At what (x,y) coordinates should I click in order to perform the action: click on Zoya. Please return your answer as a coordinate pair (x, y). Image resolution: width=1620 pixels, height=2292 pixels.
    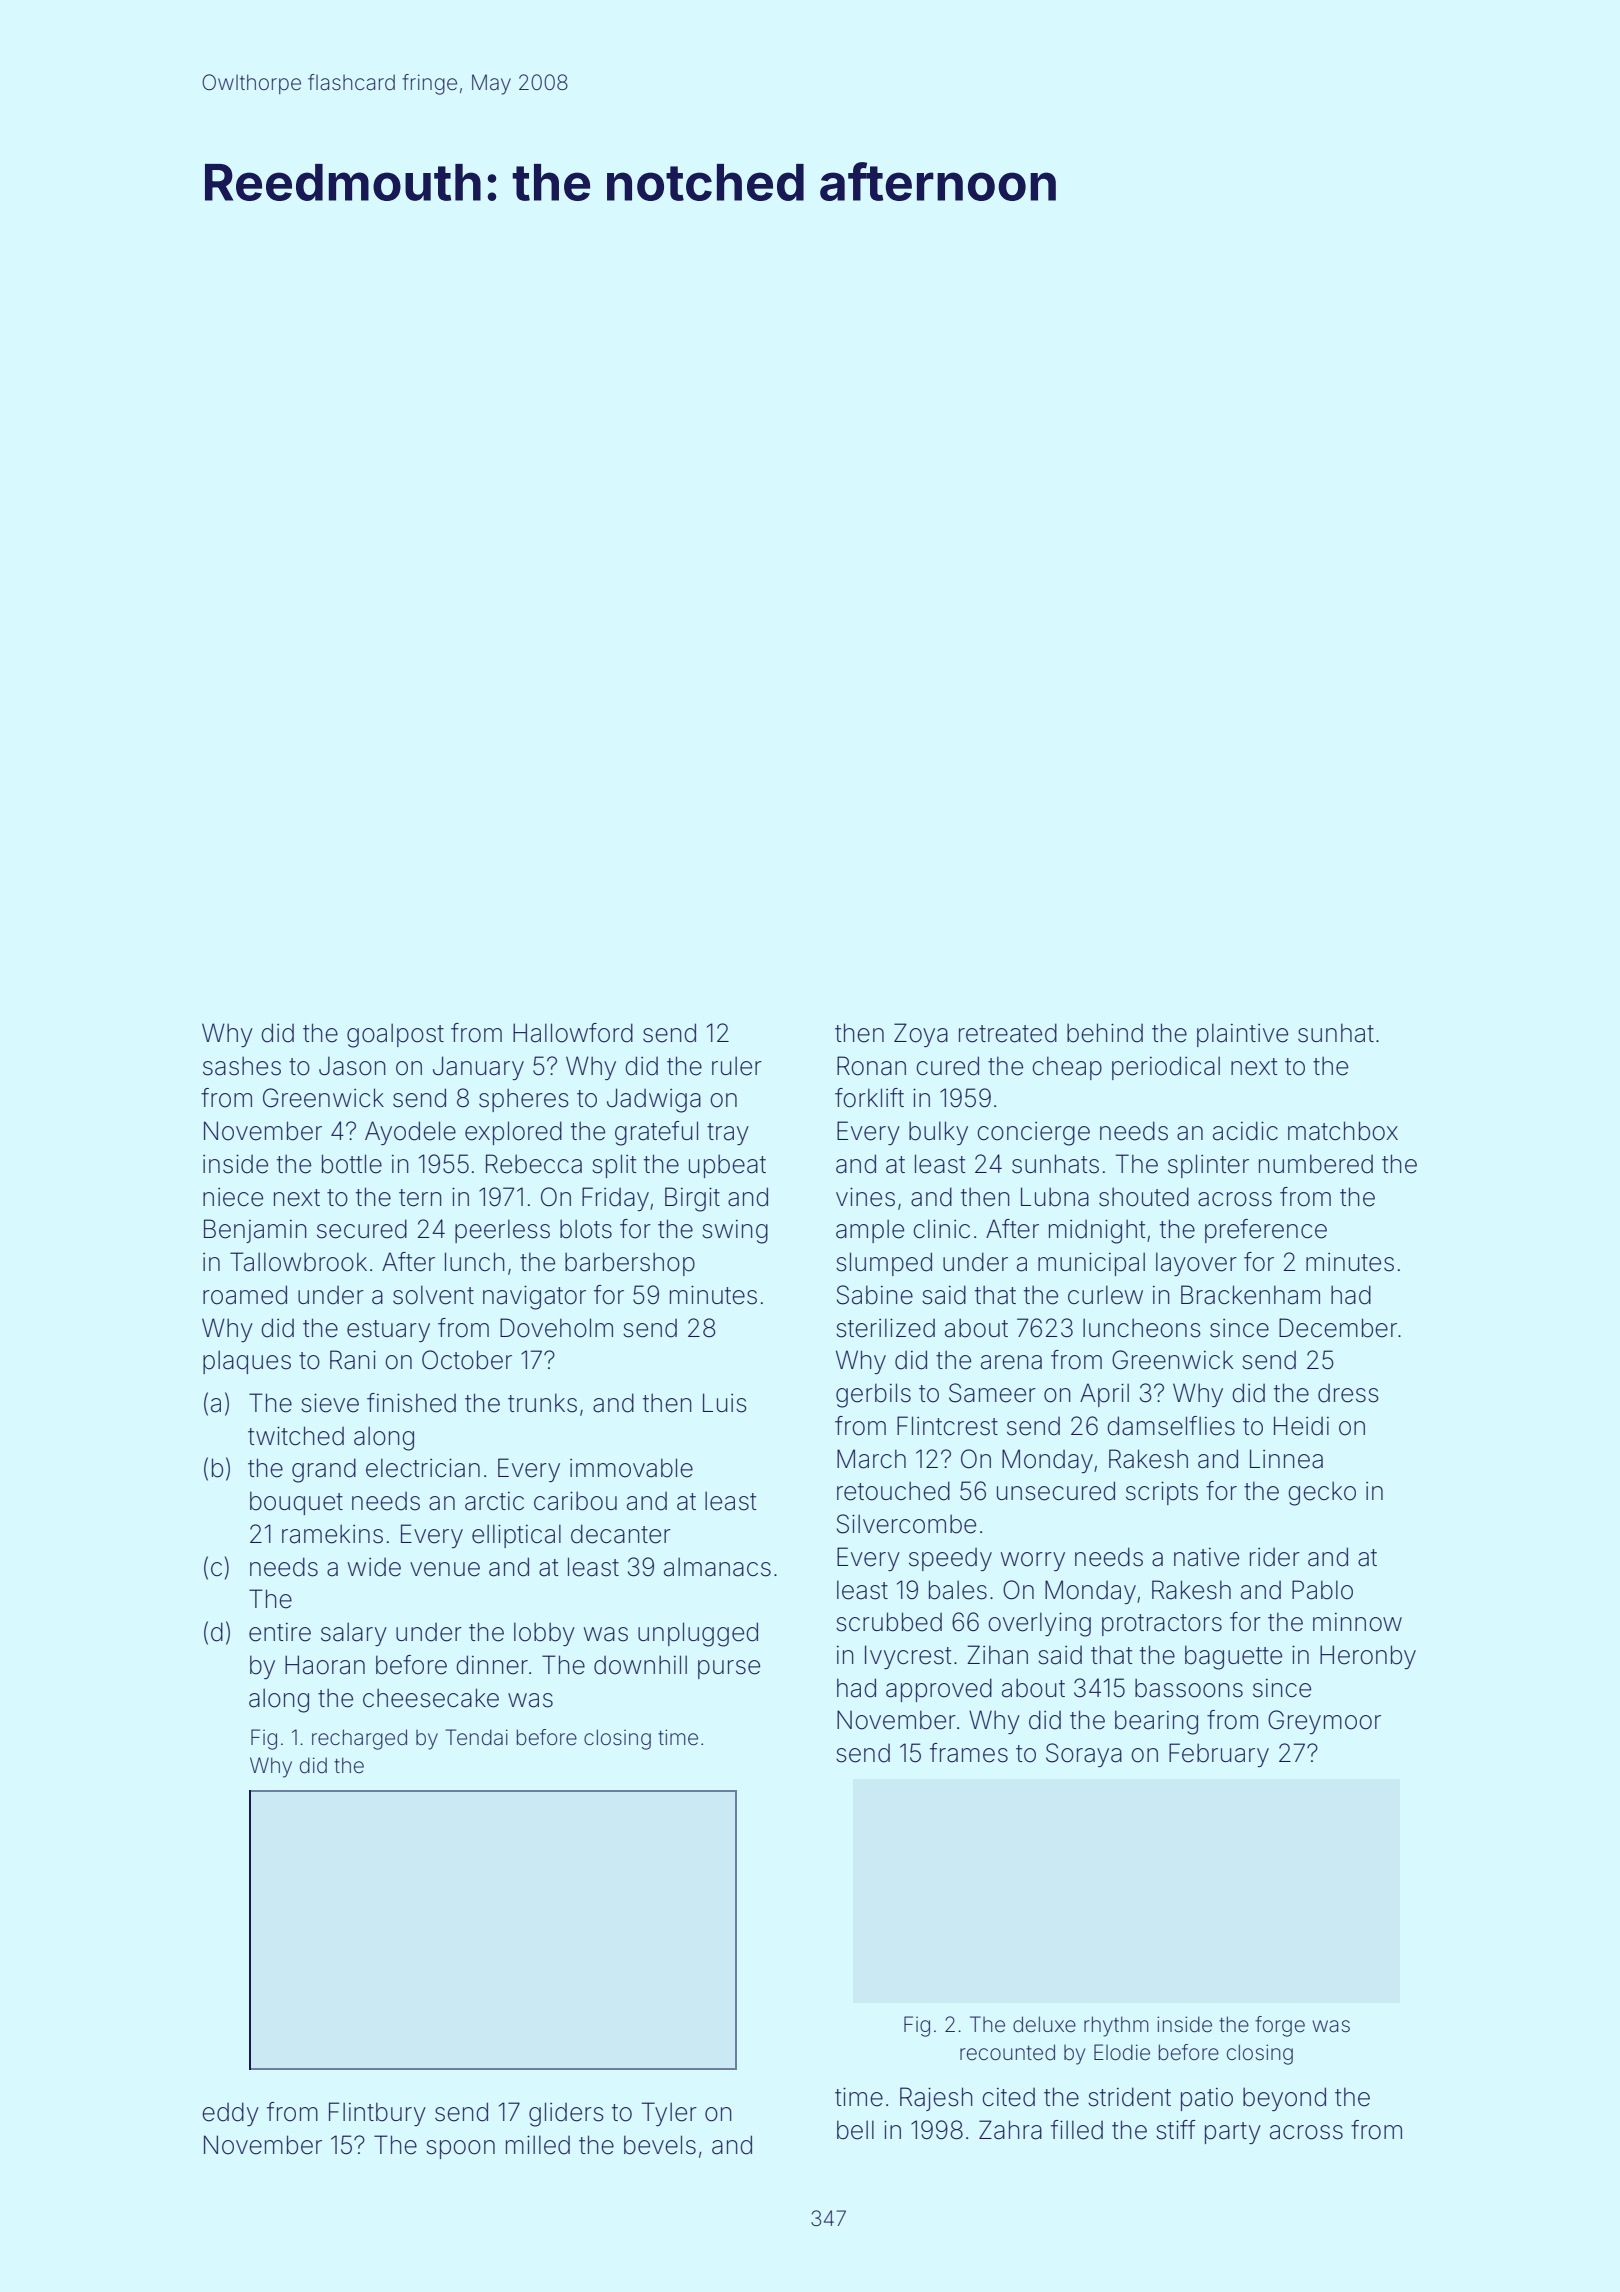
    Looking at the image, I should click on (921, 1035).
